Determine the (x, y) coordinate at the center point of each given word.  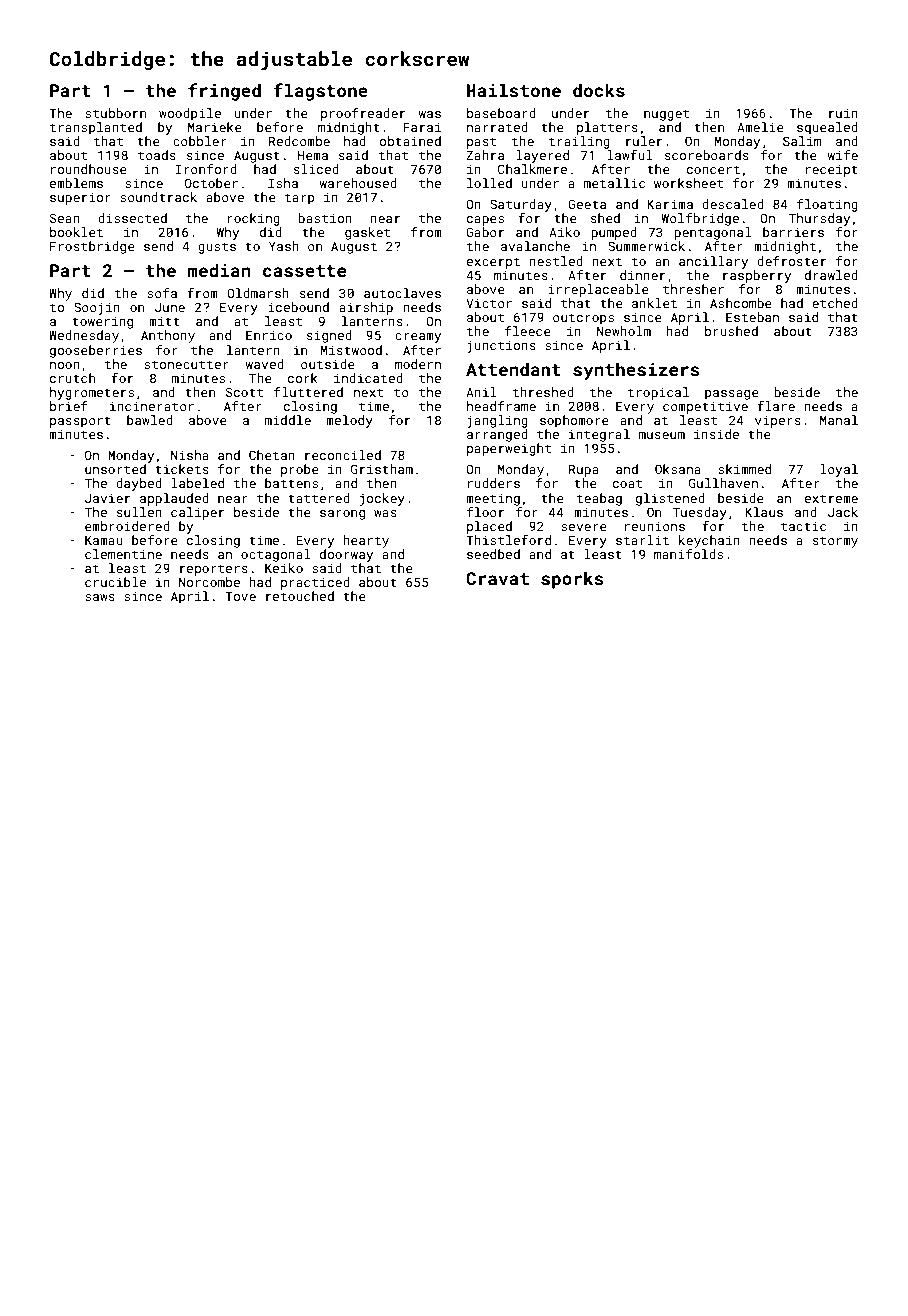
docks (599, 90)
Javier (107, 498)
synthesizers (636, 371)
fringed (224, 92)
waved (264, 364)
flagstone (320, 92)
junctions (501, 346)
